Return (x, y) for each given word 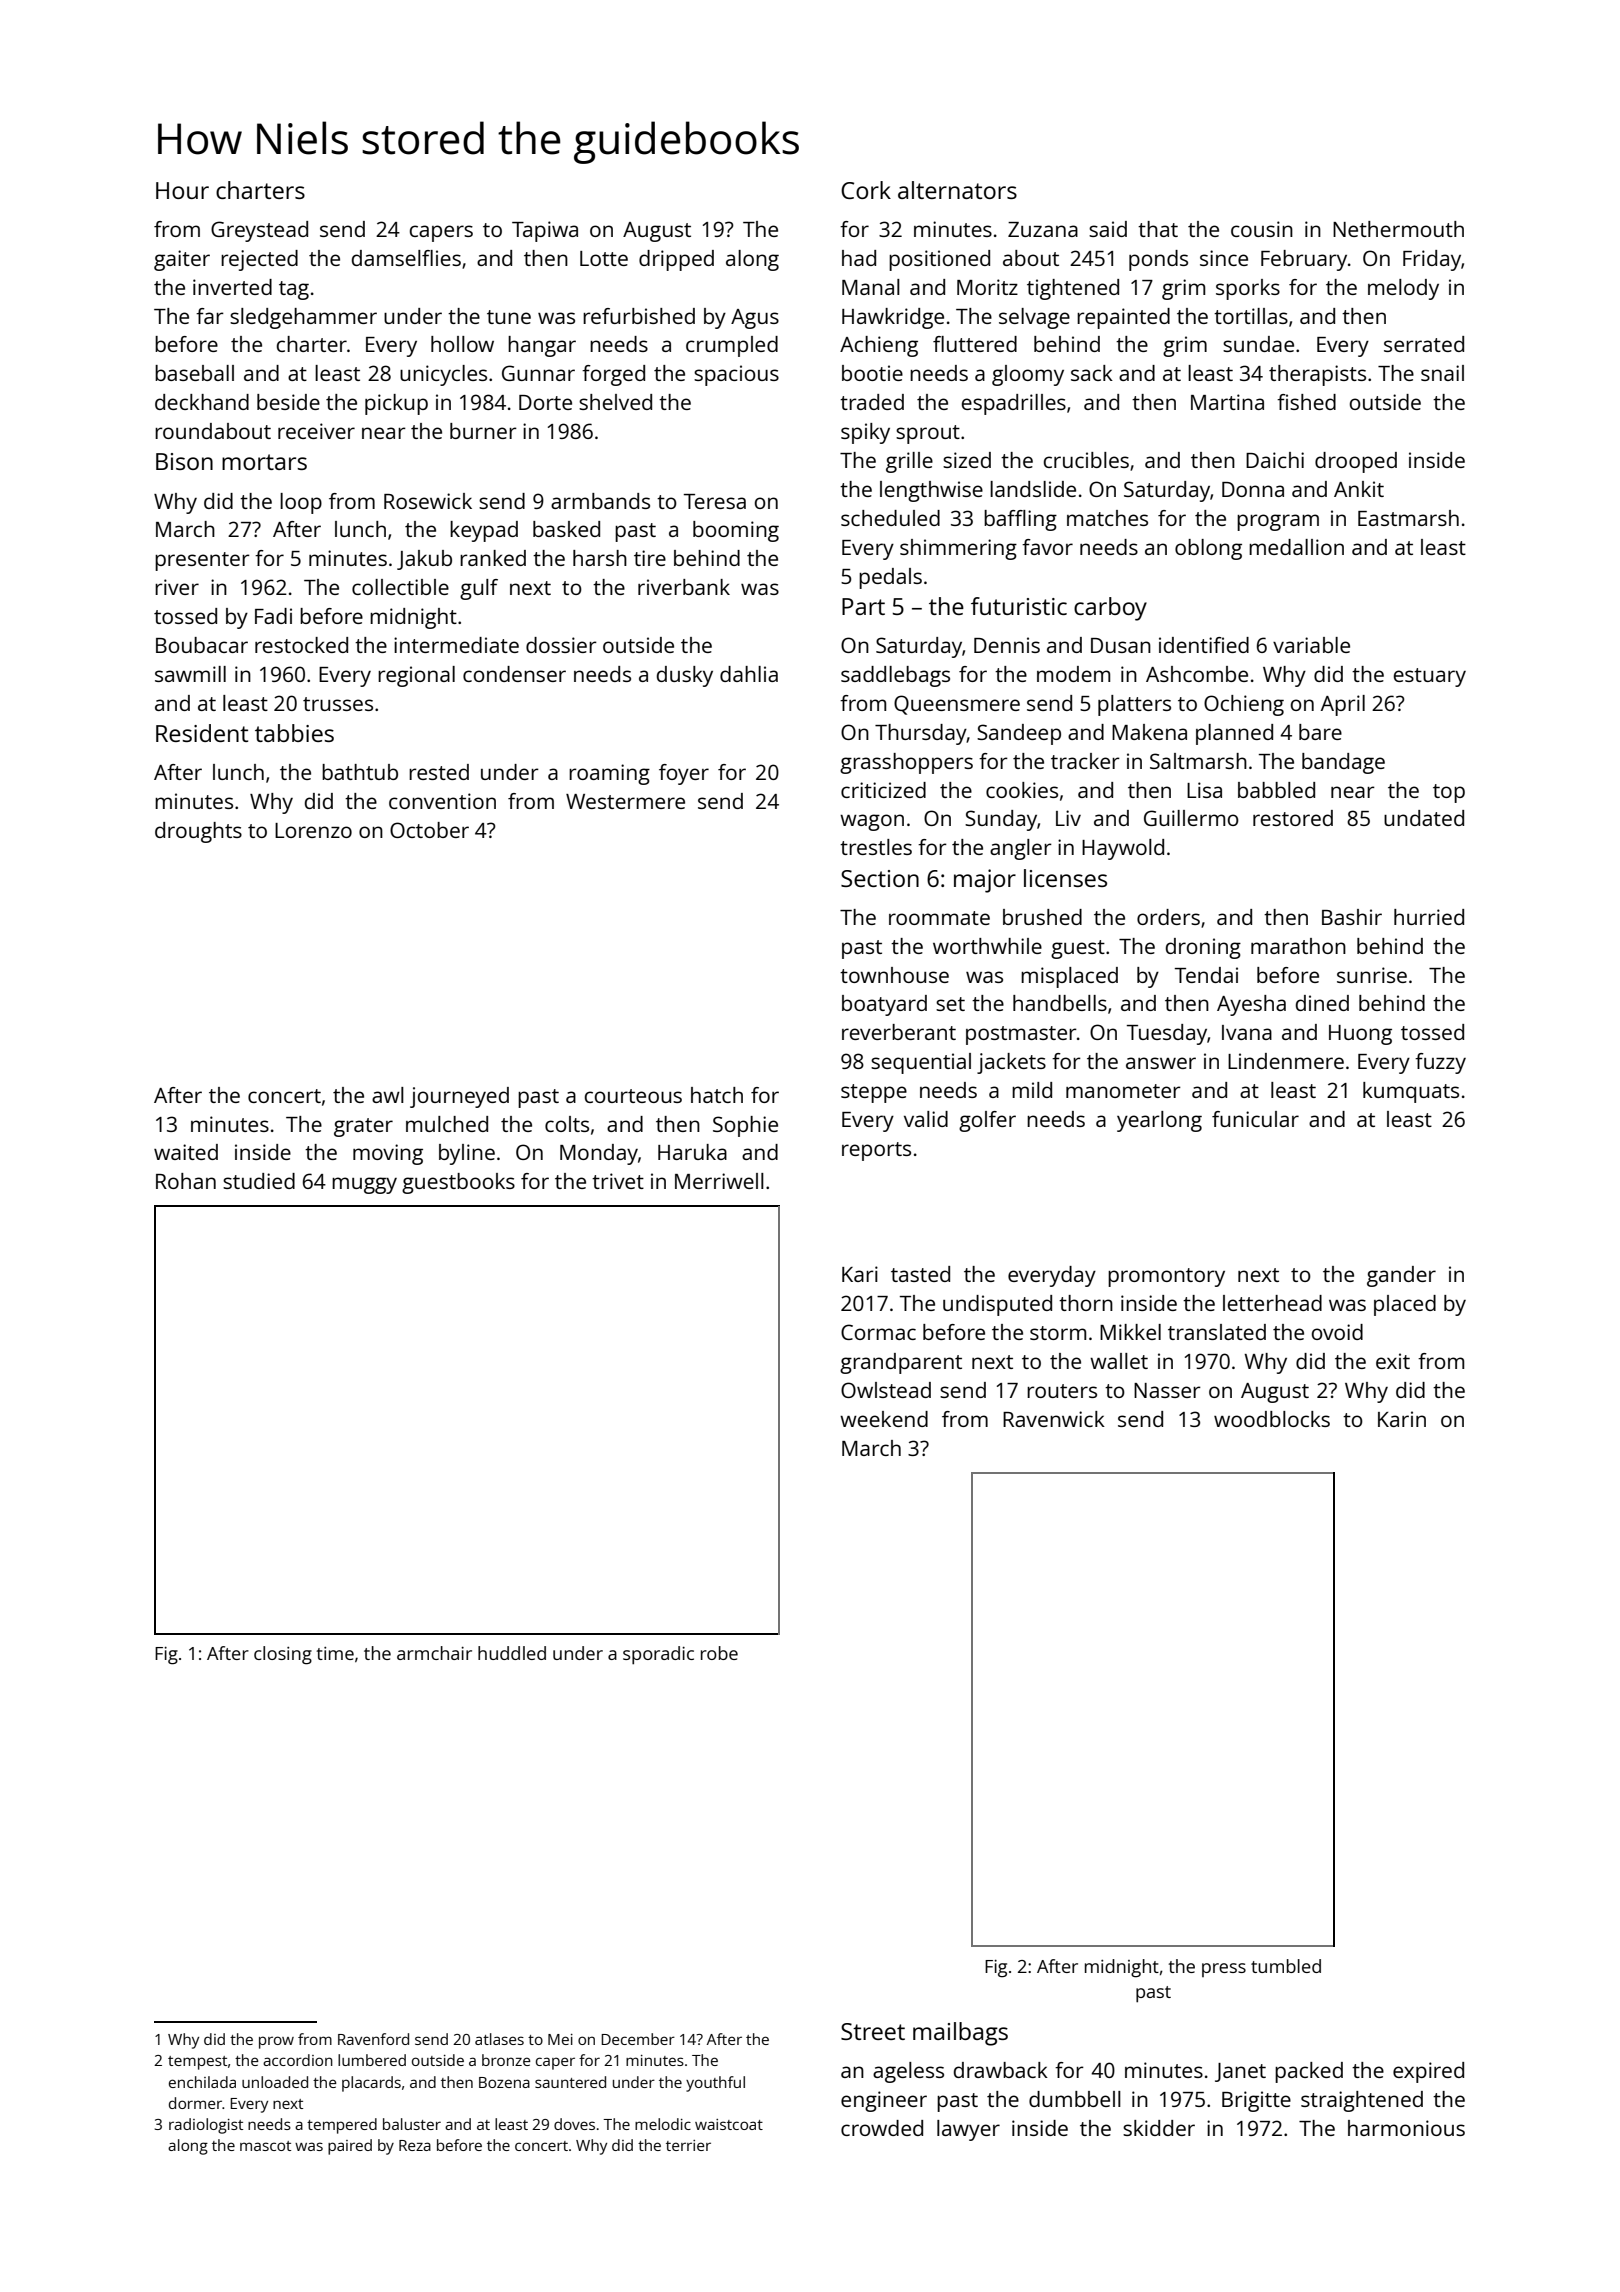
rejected (259, 260)
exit (1393, 1361)
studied (259, 1181)
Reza (415, 2145)
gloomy (1028, 375)
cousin (1262, 229)
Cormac (878, 1332)
